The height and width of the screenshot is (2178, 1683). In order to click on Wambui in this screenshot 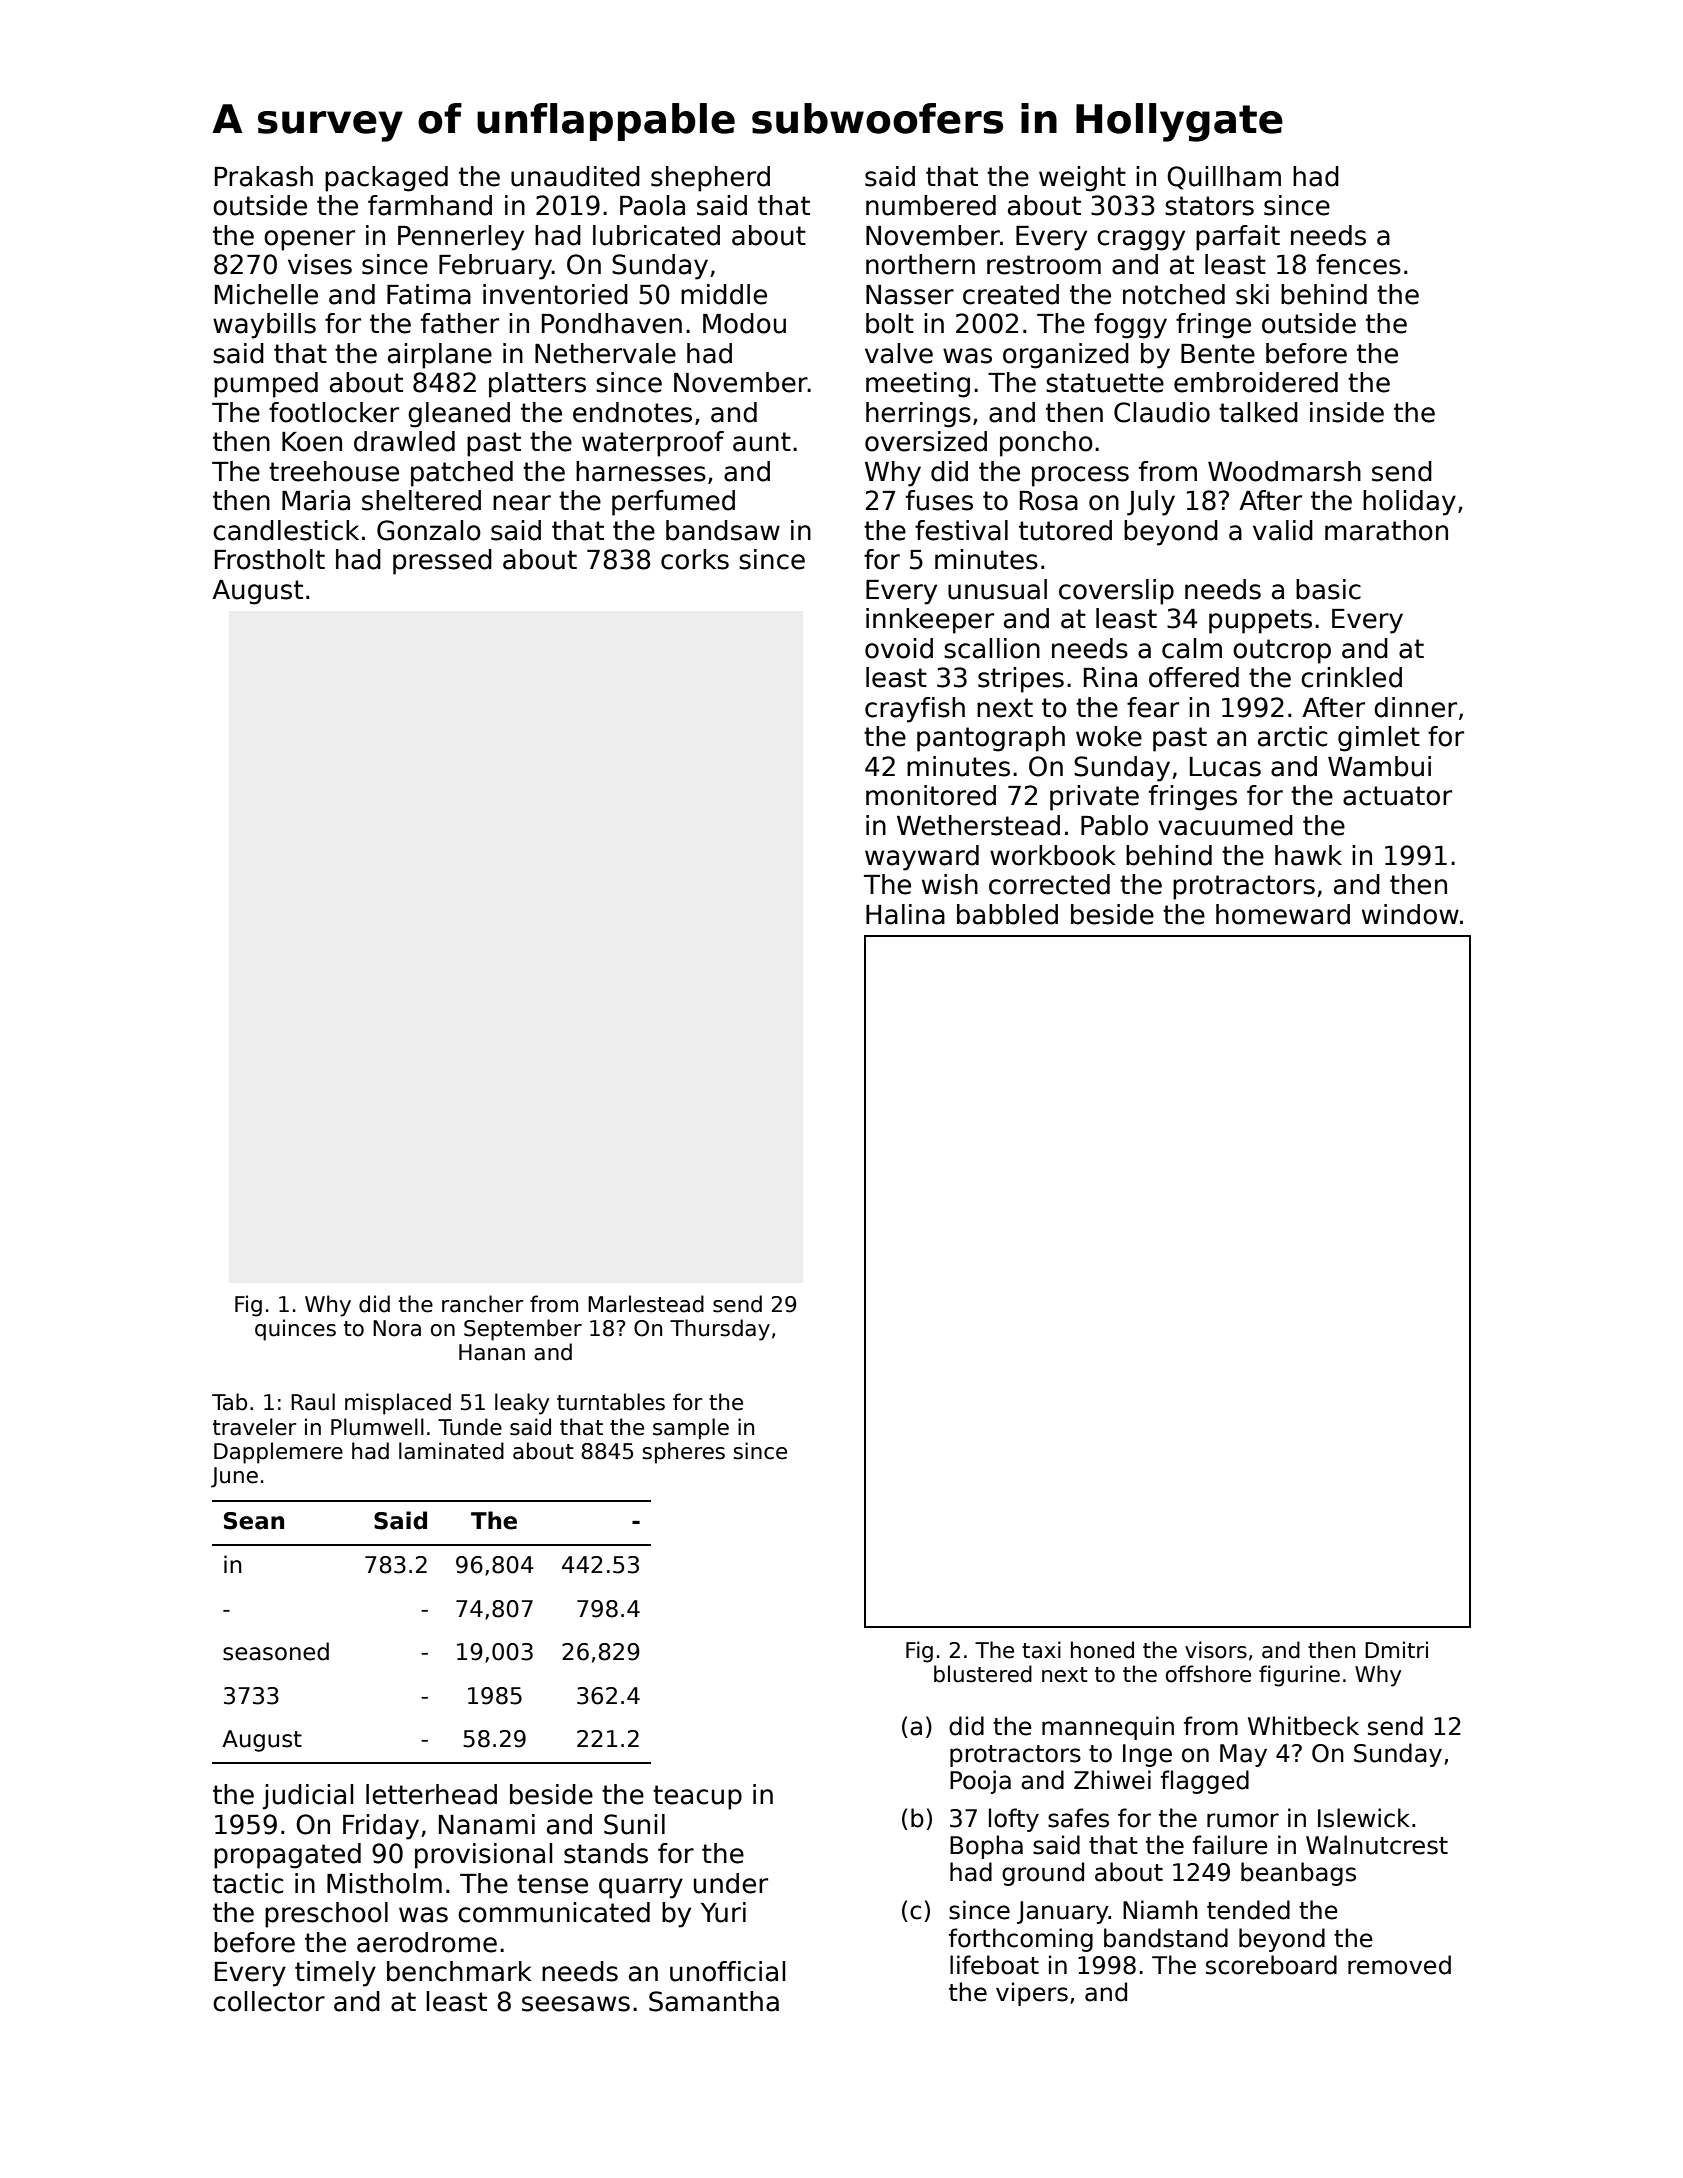, I will do `click(1379, 766)`.
